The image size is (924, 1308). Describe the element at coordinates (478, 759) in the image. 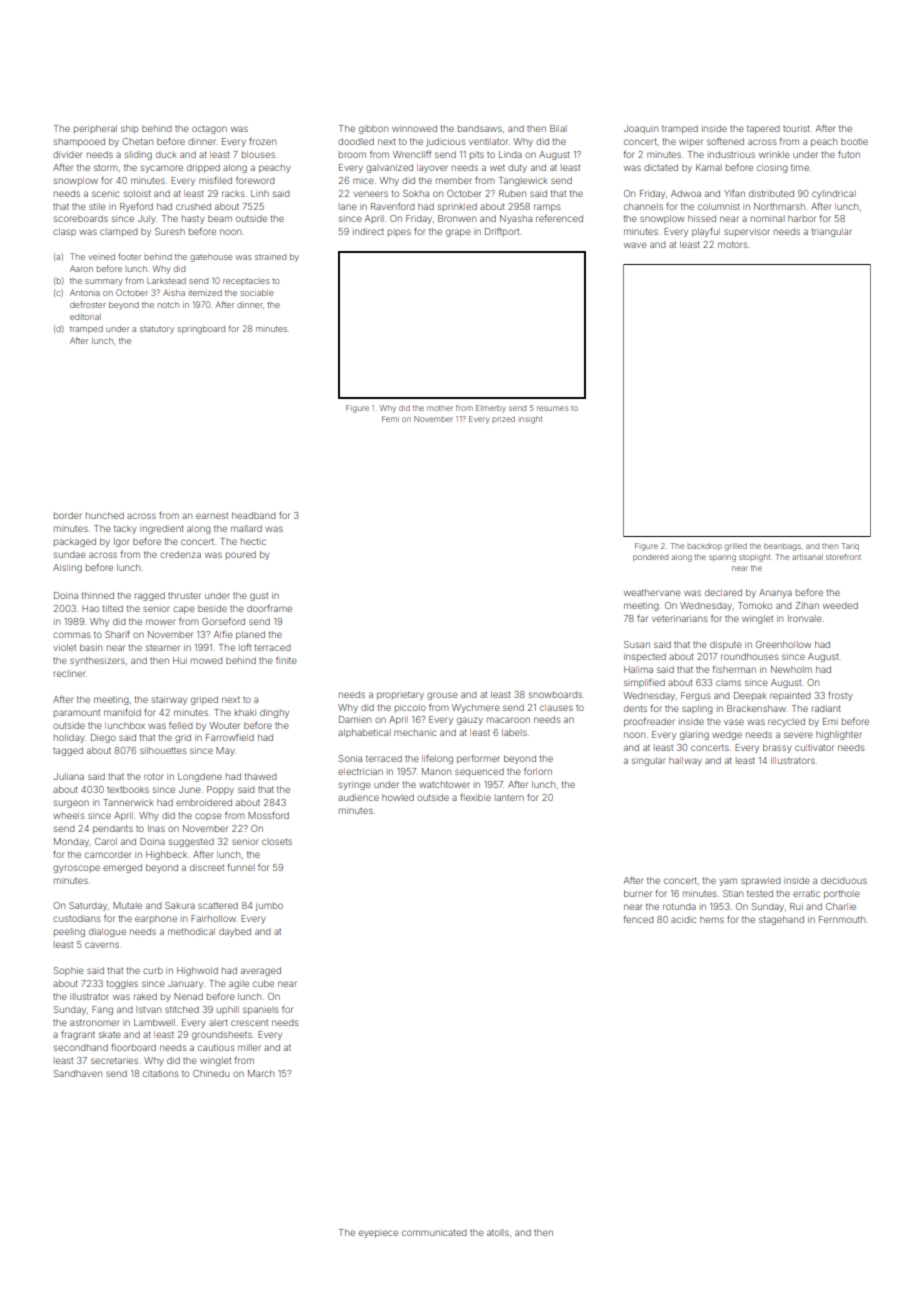

I see `performer` at that location.
